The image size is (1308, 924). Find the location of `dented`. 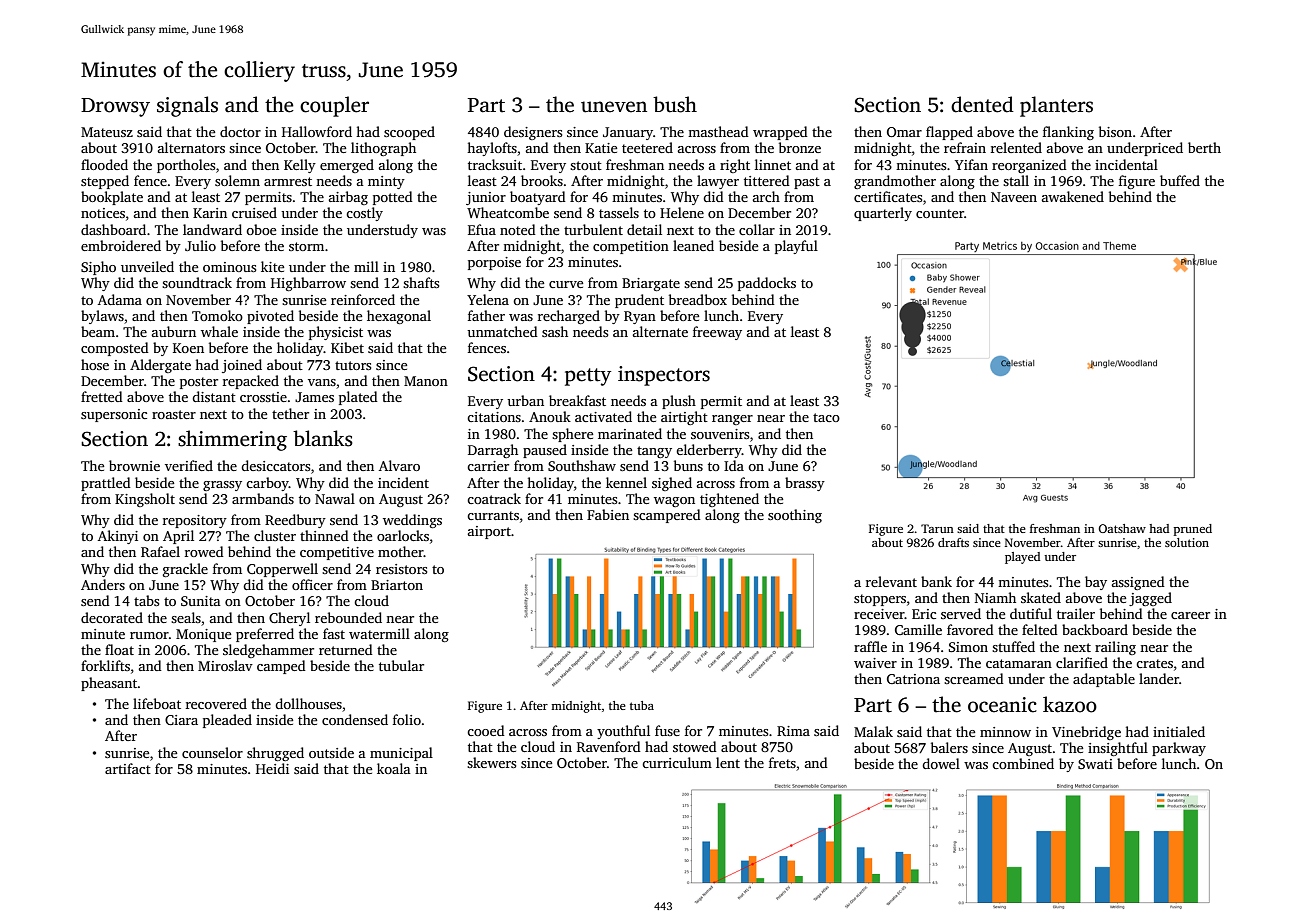

dented is located at coordinates (982, 104).
